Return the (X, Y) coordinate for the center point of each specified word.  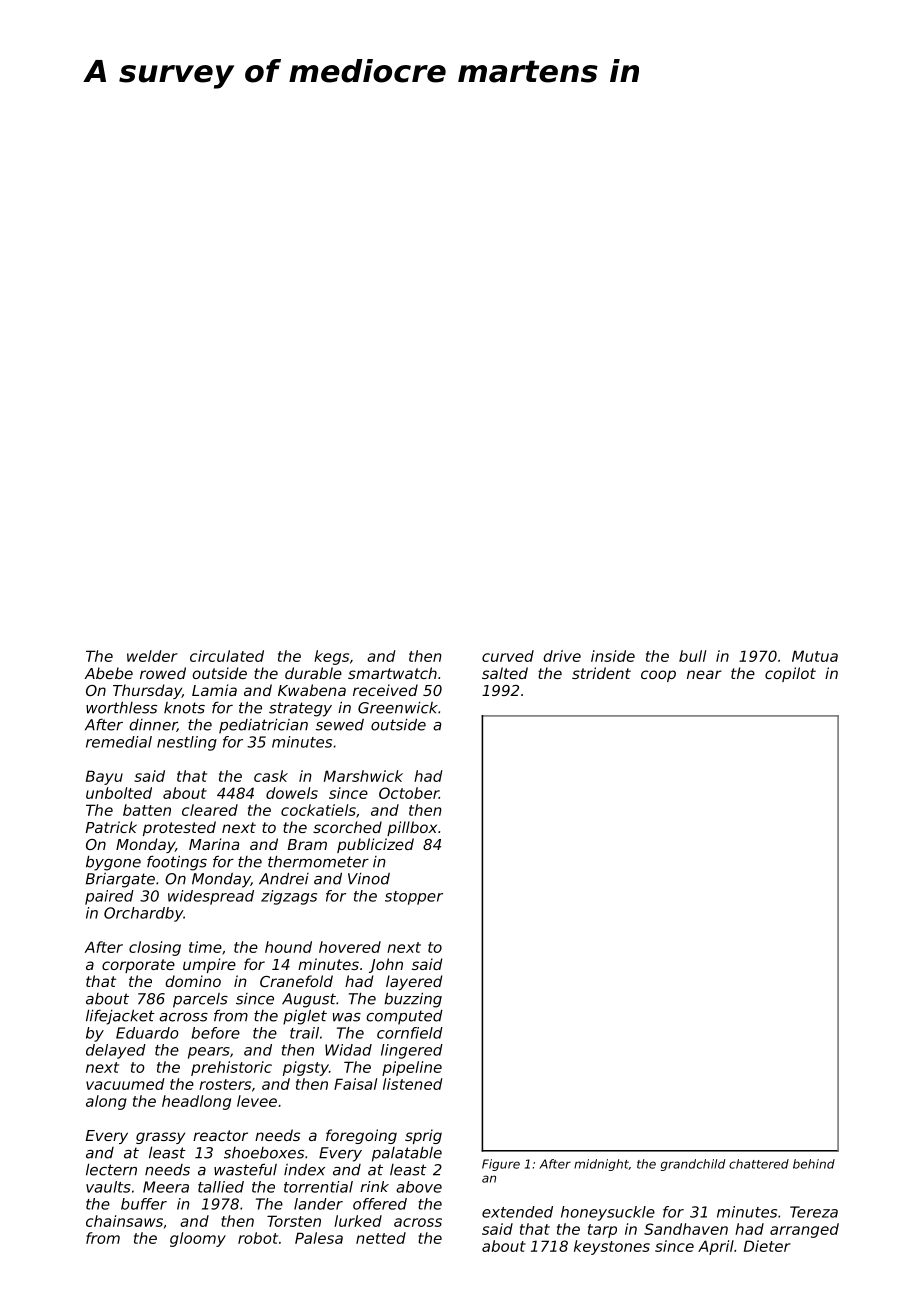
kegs (331, 657)
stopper (414, 898)
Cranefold (296, 981)
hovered (350, 947)
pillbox (412, 828)
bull (692, 656)
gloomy (198, 1239)
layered (414, 982)
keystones (612, 1247)
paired (109, 897)
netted (381, 1238)
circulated (227, 656)
